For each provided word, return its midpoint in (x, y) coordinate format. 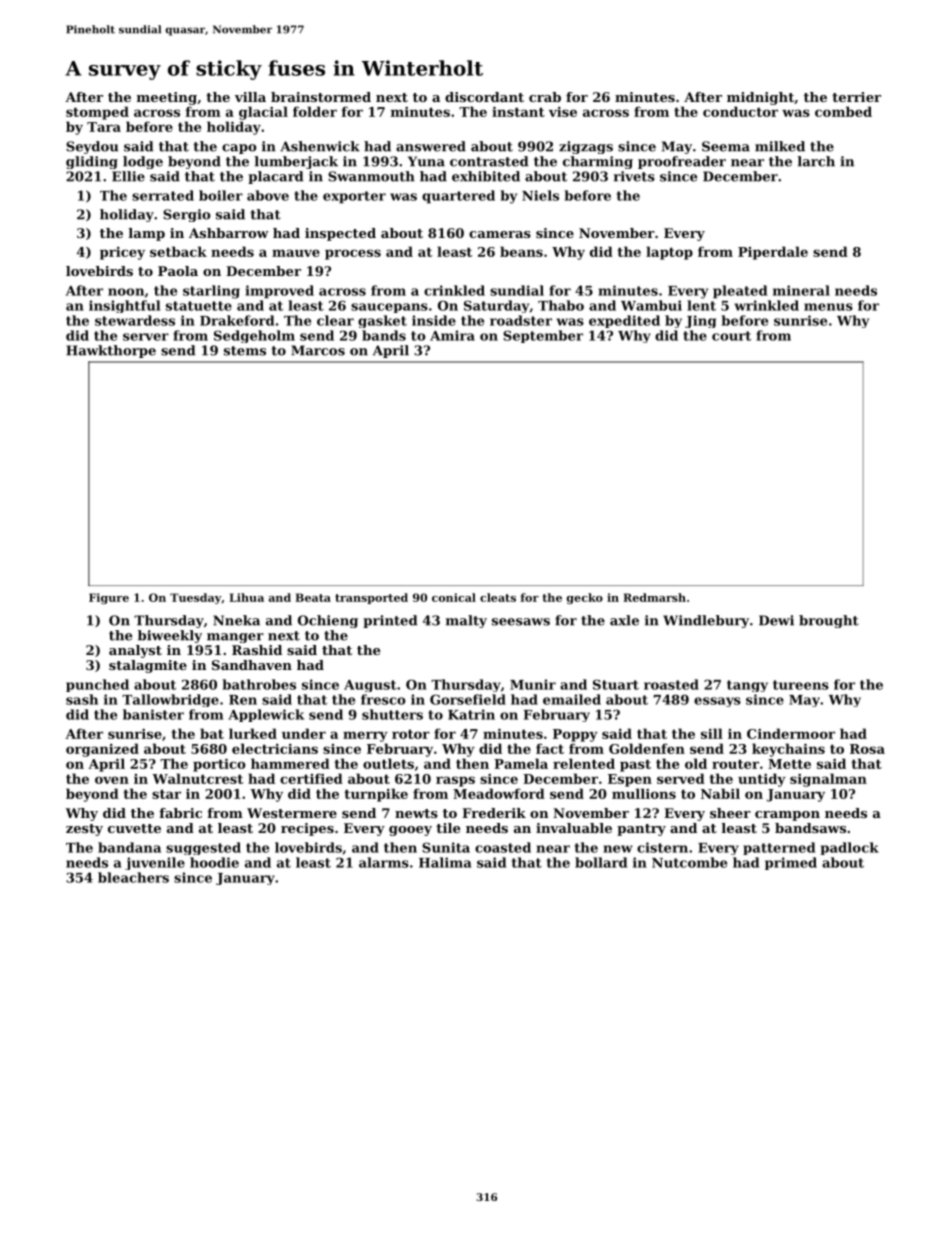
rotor (411, 734)
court (731, 336)
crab (545, 97)
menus (828, 307)
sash (82, 699)
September (543, 336)
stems (245, 351)
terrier (856, 97)
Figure (109, 598)
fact (550, 748)
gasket (382, 321)
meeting (167, 98)
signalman (828, 780)
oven (112, 780)
